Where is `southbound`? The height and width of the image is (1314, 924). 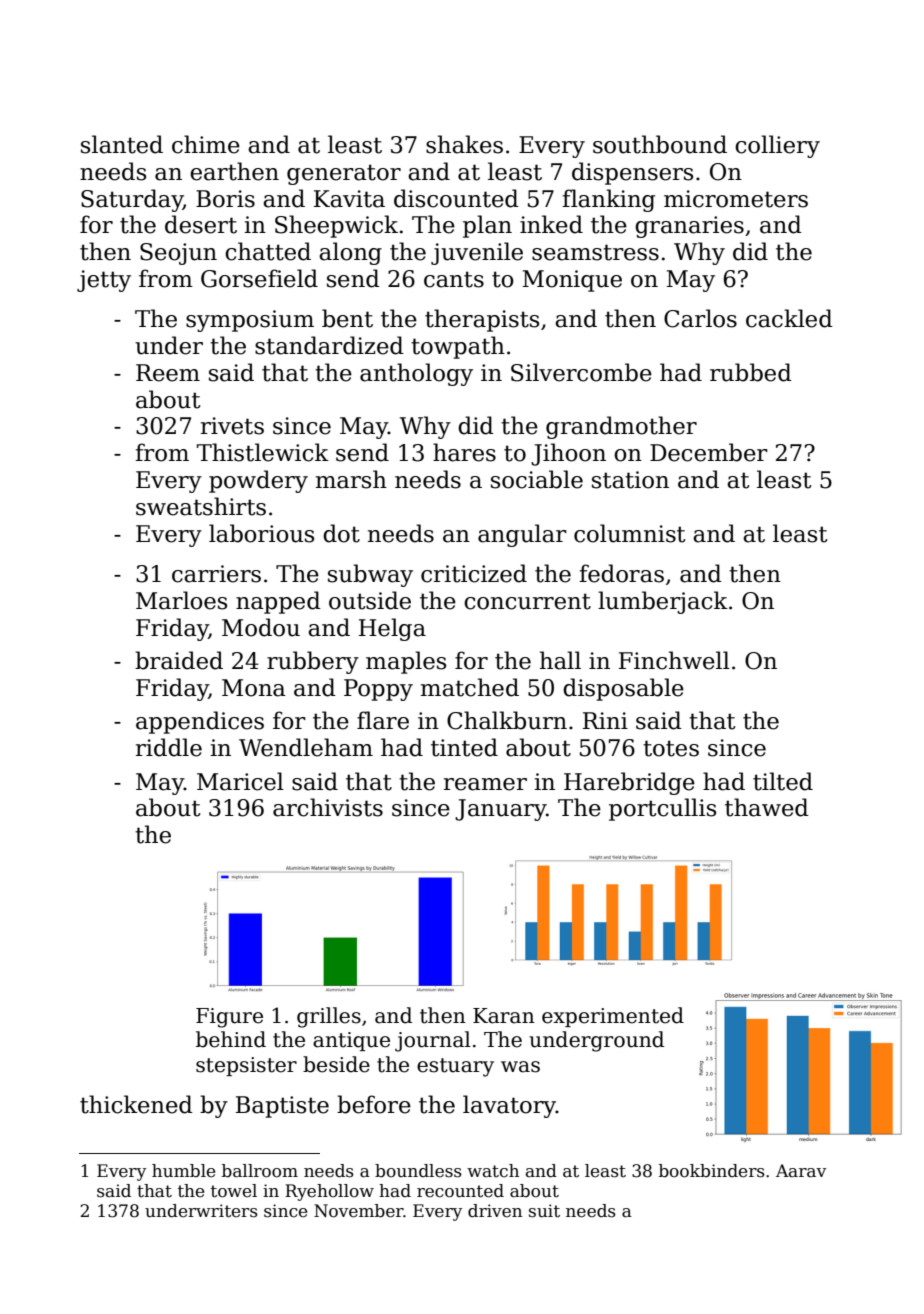
southbound is located at coordinates (660, 144).
